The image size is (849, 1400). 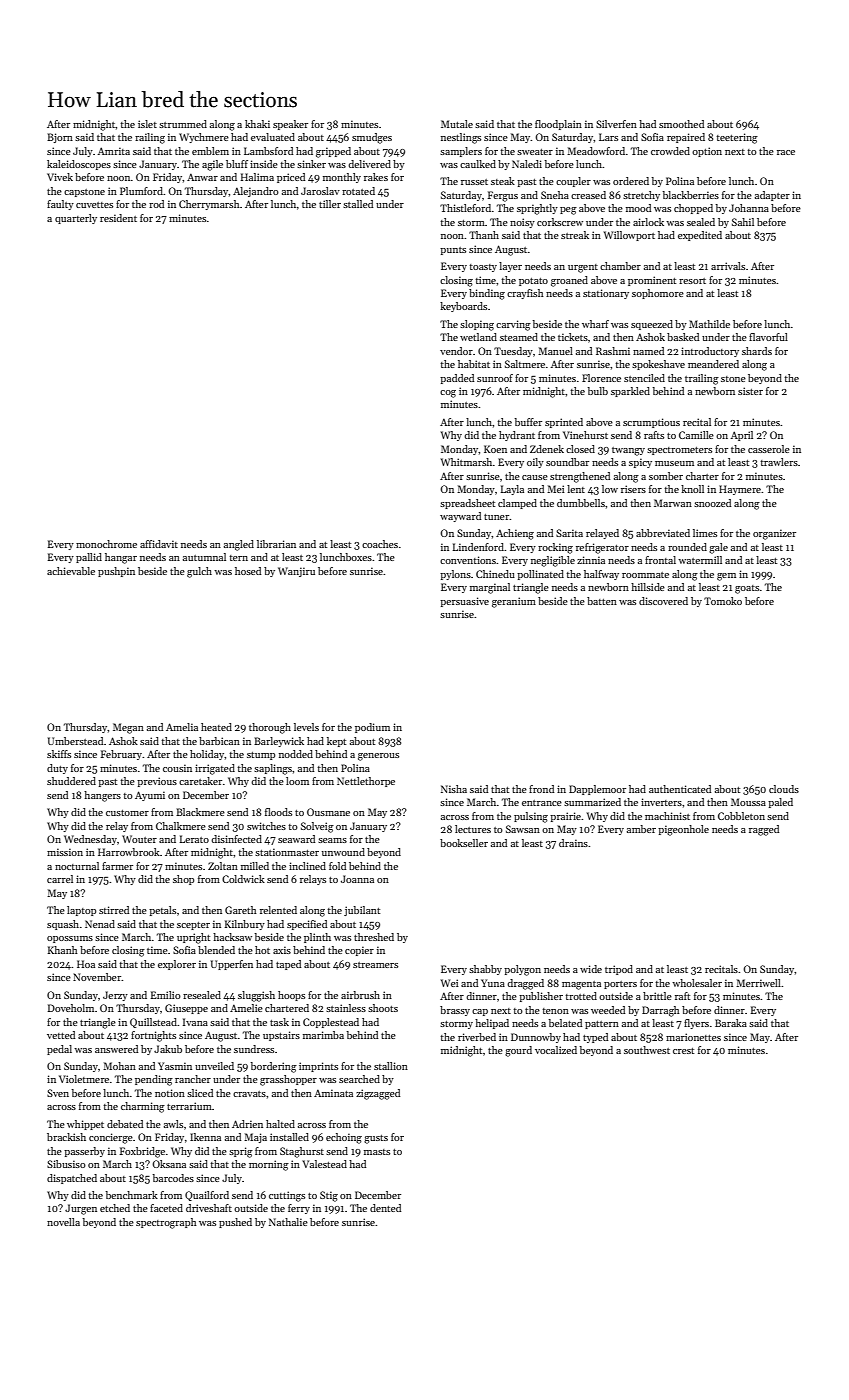 I want to click on heated, so click(x=216, y=727).
